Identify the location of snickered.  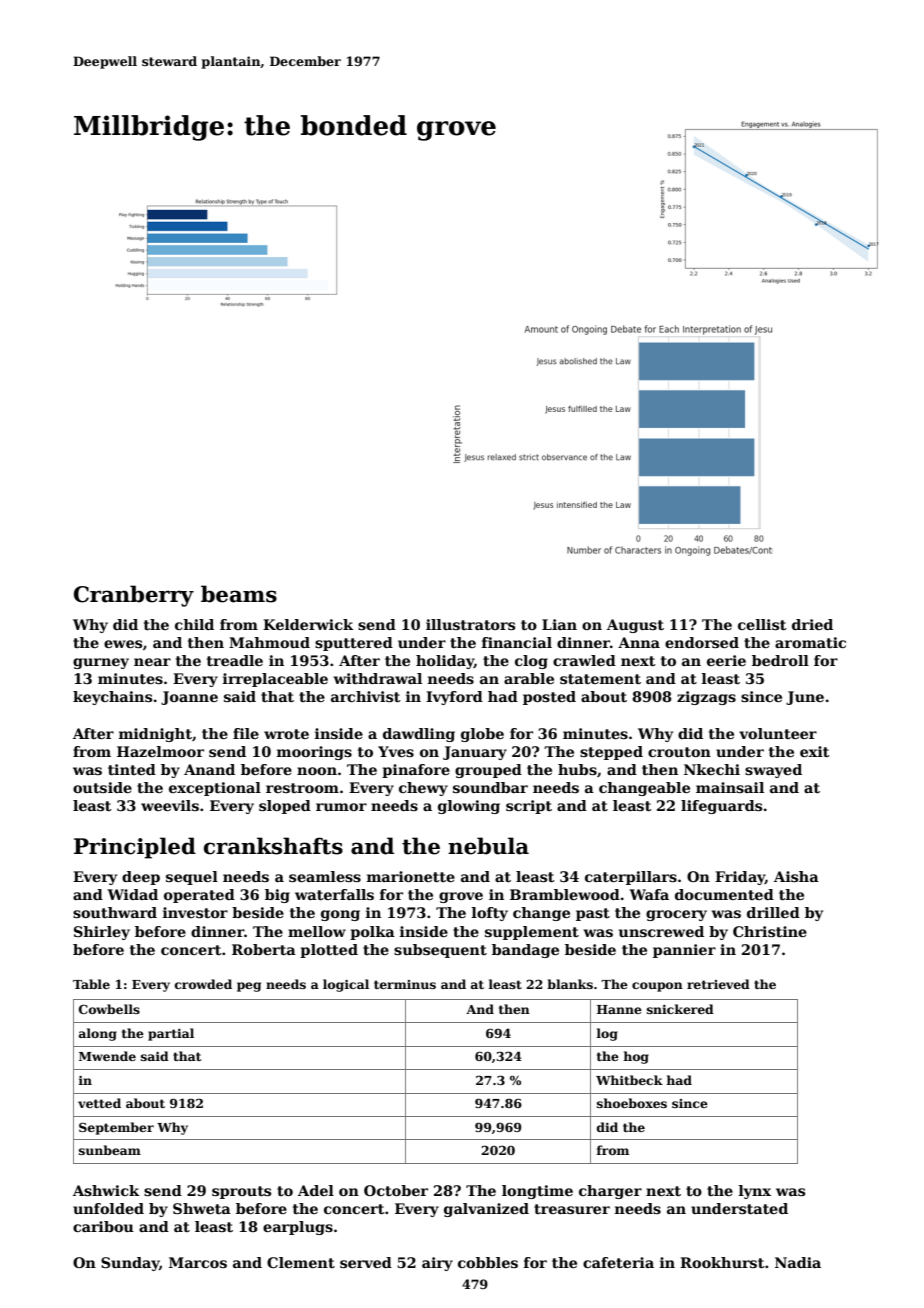
(680, 1009).
